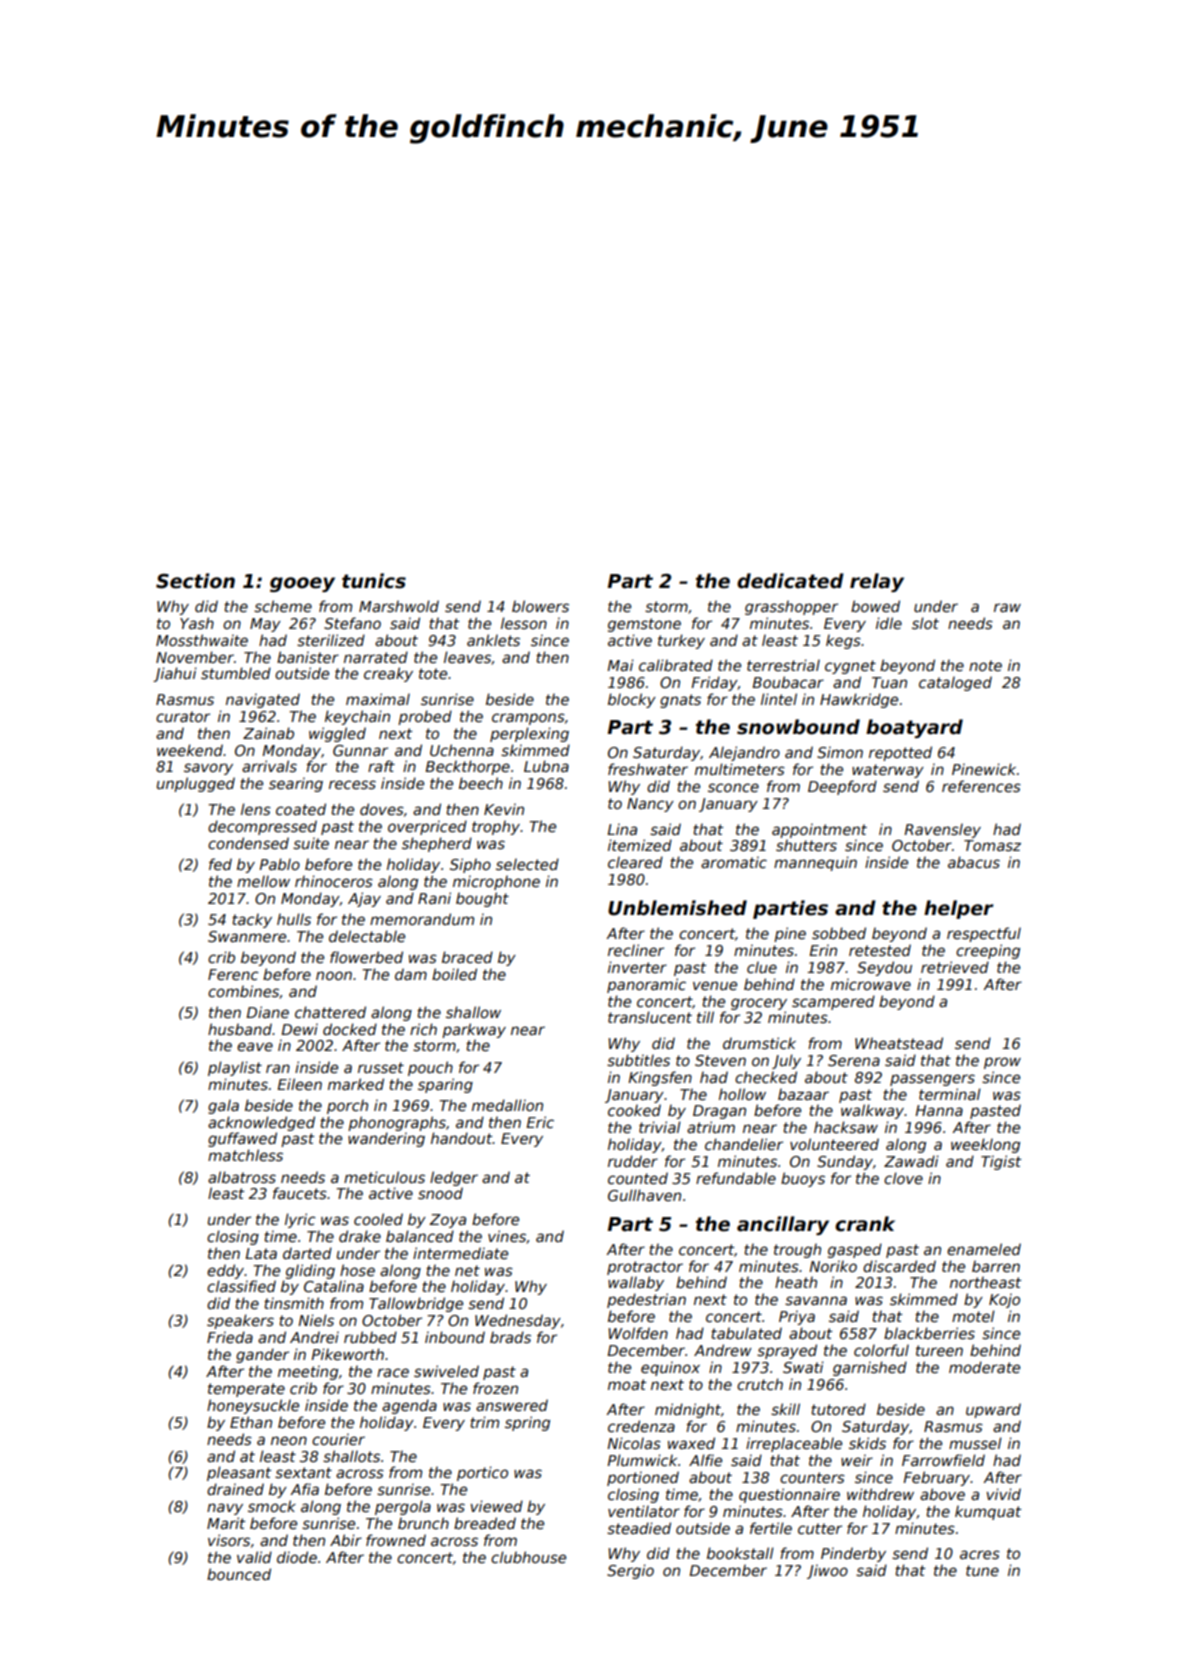 The height and width of the screenshot is (1665, 1177). What do you see at coordinates (437, 844) in the screenshot?
I see `shepherd` at bounding box center [437, 844].
